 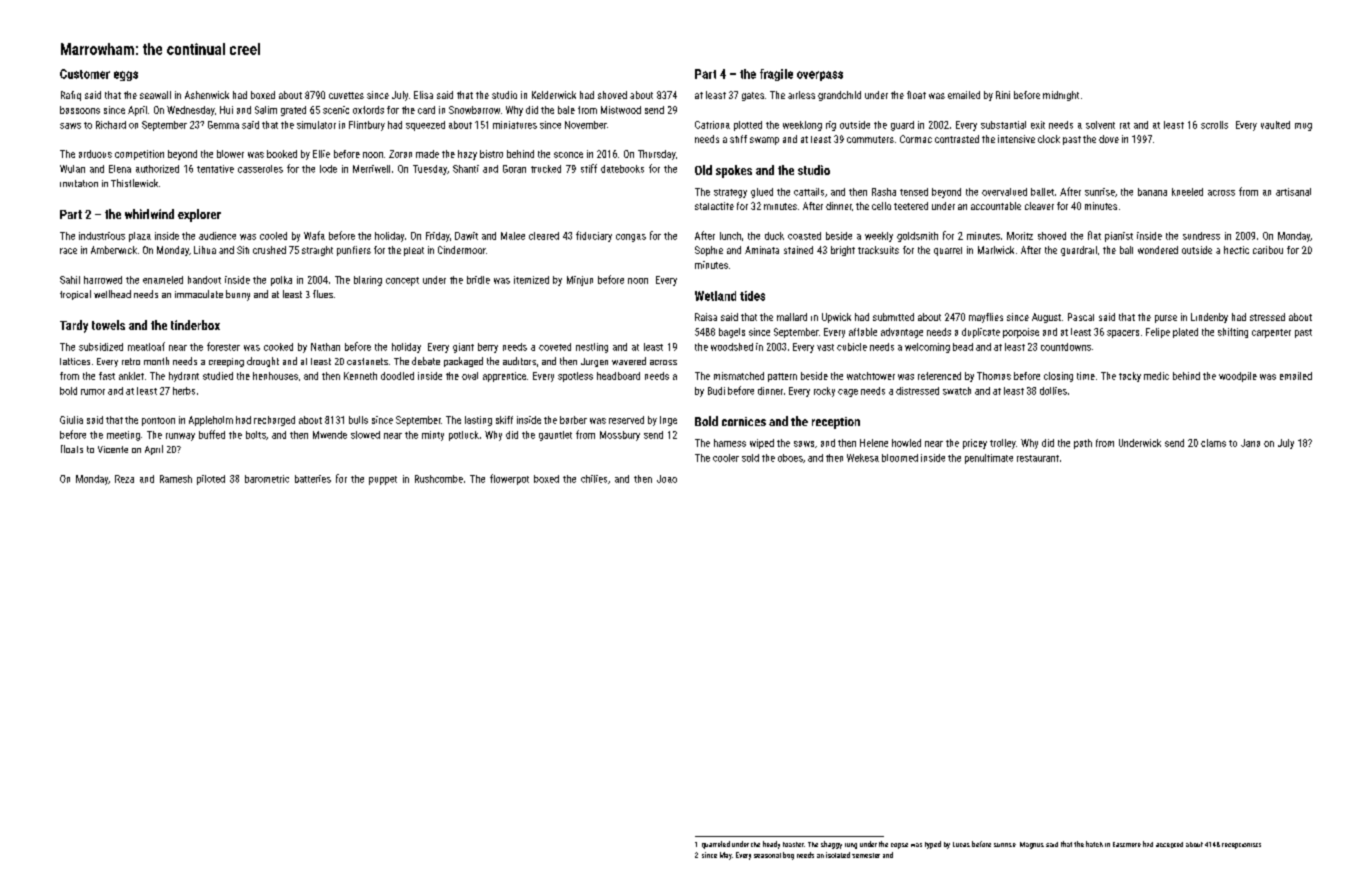 I want to click on seasonal, so click(x=767, y=855).
